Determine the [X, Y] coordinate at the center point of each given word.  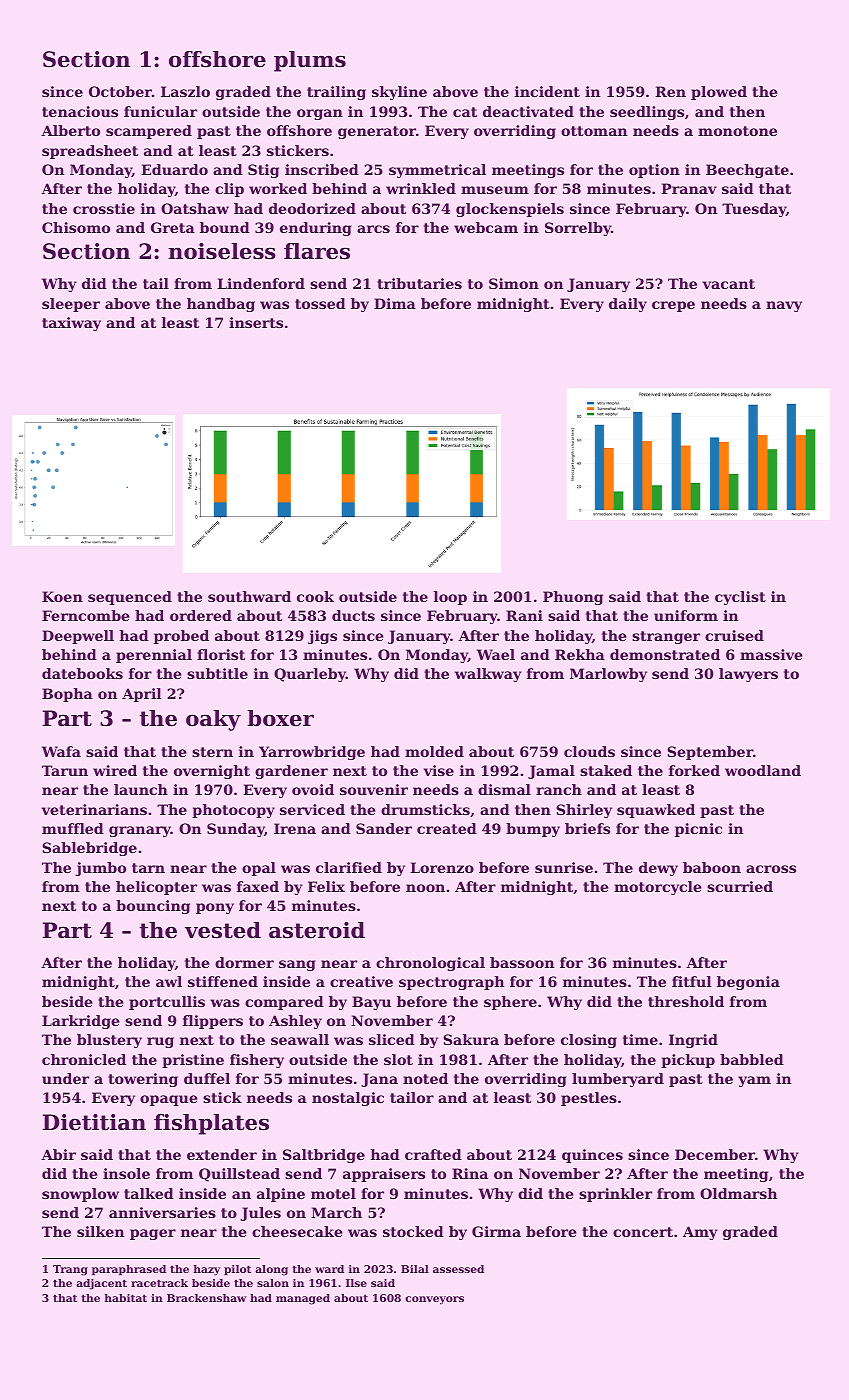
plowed [719, 93]
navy [784, 306]
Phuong [573, 598]
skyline [399, 93]
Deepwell [78, 637]
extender [222, 1154]
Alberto [70, 130]
